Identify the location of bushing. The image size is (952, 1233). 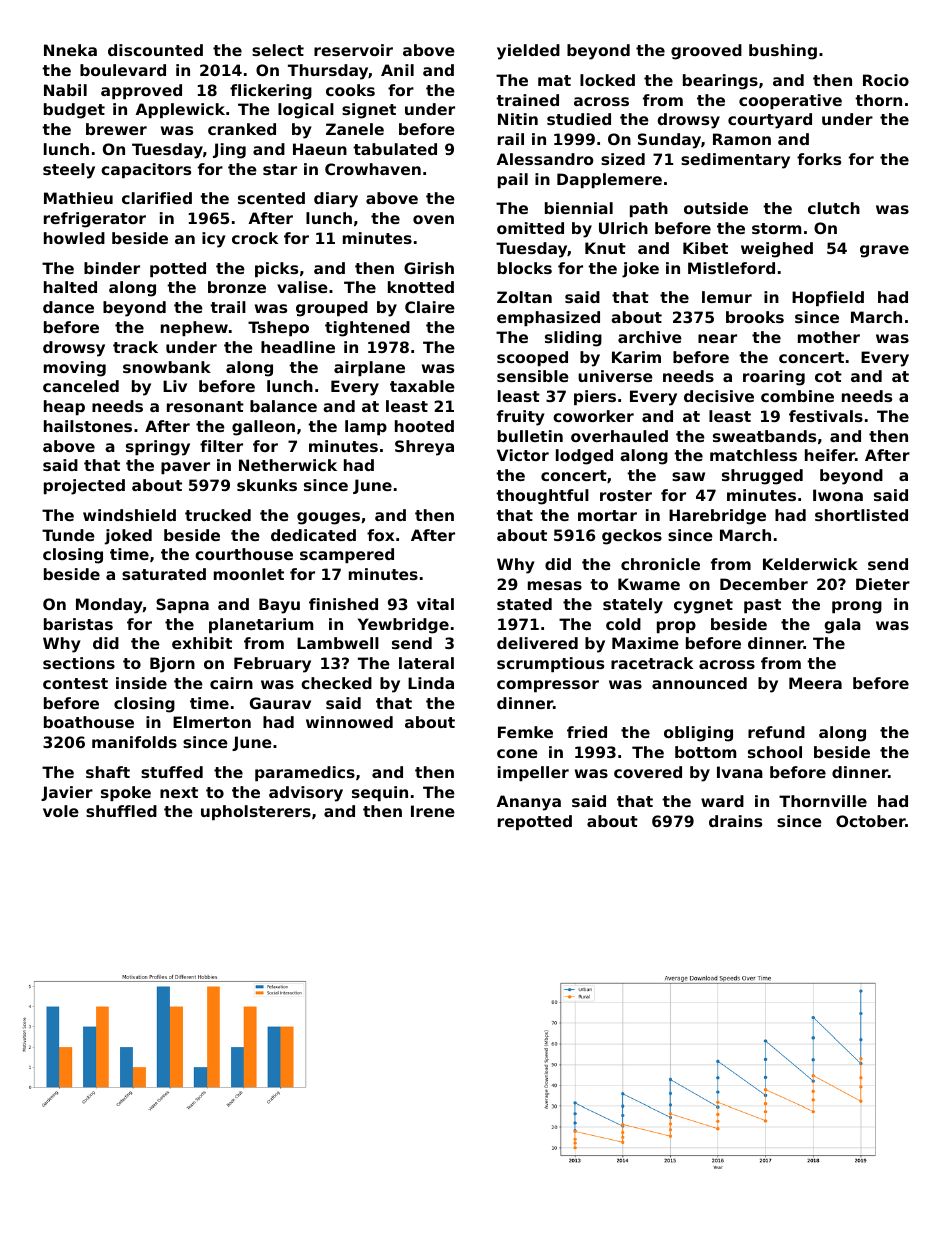
(783, 52).
